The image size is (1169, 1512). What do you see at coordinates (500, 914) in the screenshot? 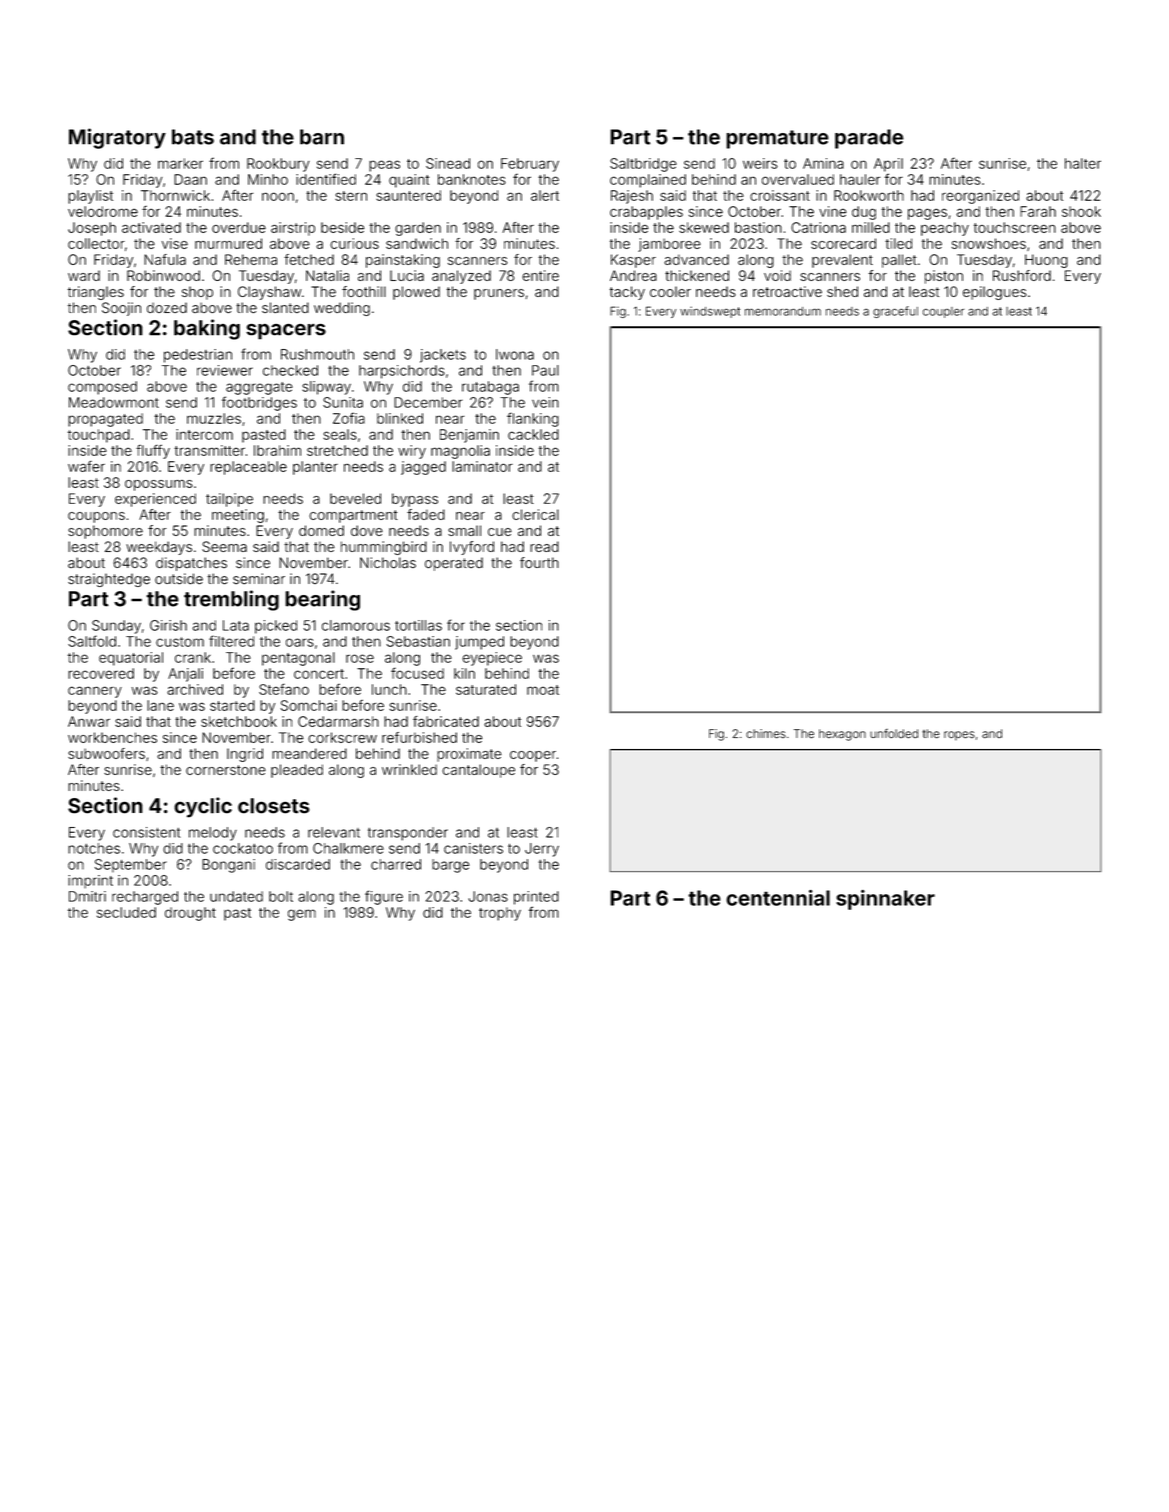
I see `trophy` at bounding box center [500, 914].
